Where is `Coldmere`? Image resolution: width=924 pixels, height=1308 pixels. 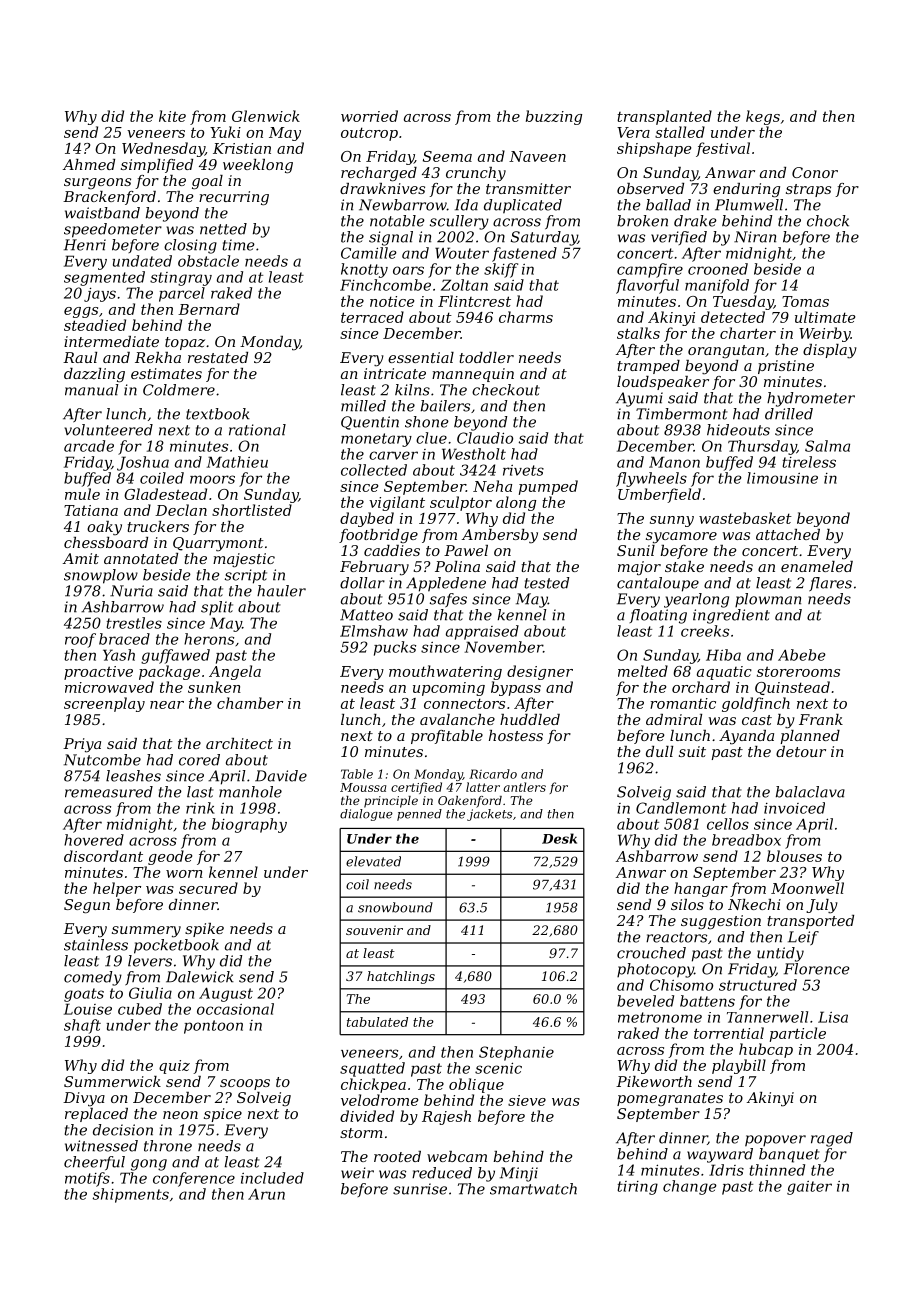
Coldmere is located at coordinates (179, 390).
